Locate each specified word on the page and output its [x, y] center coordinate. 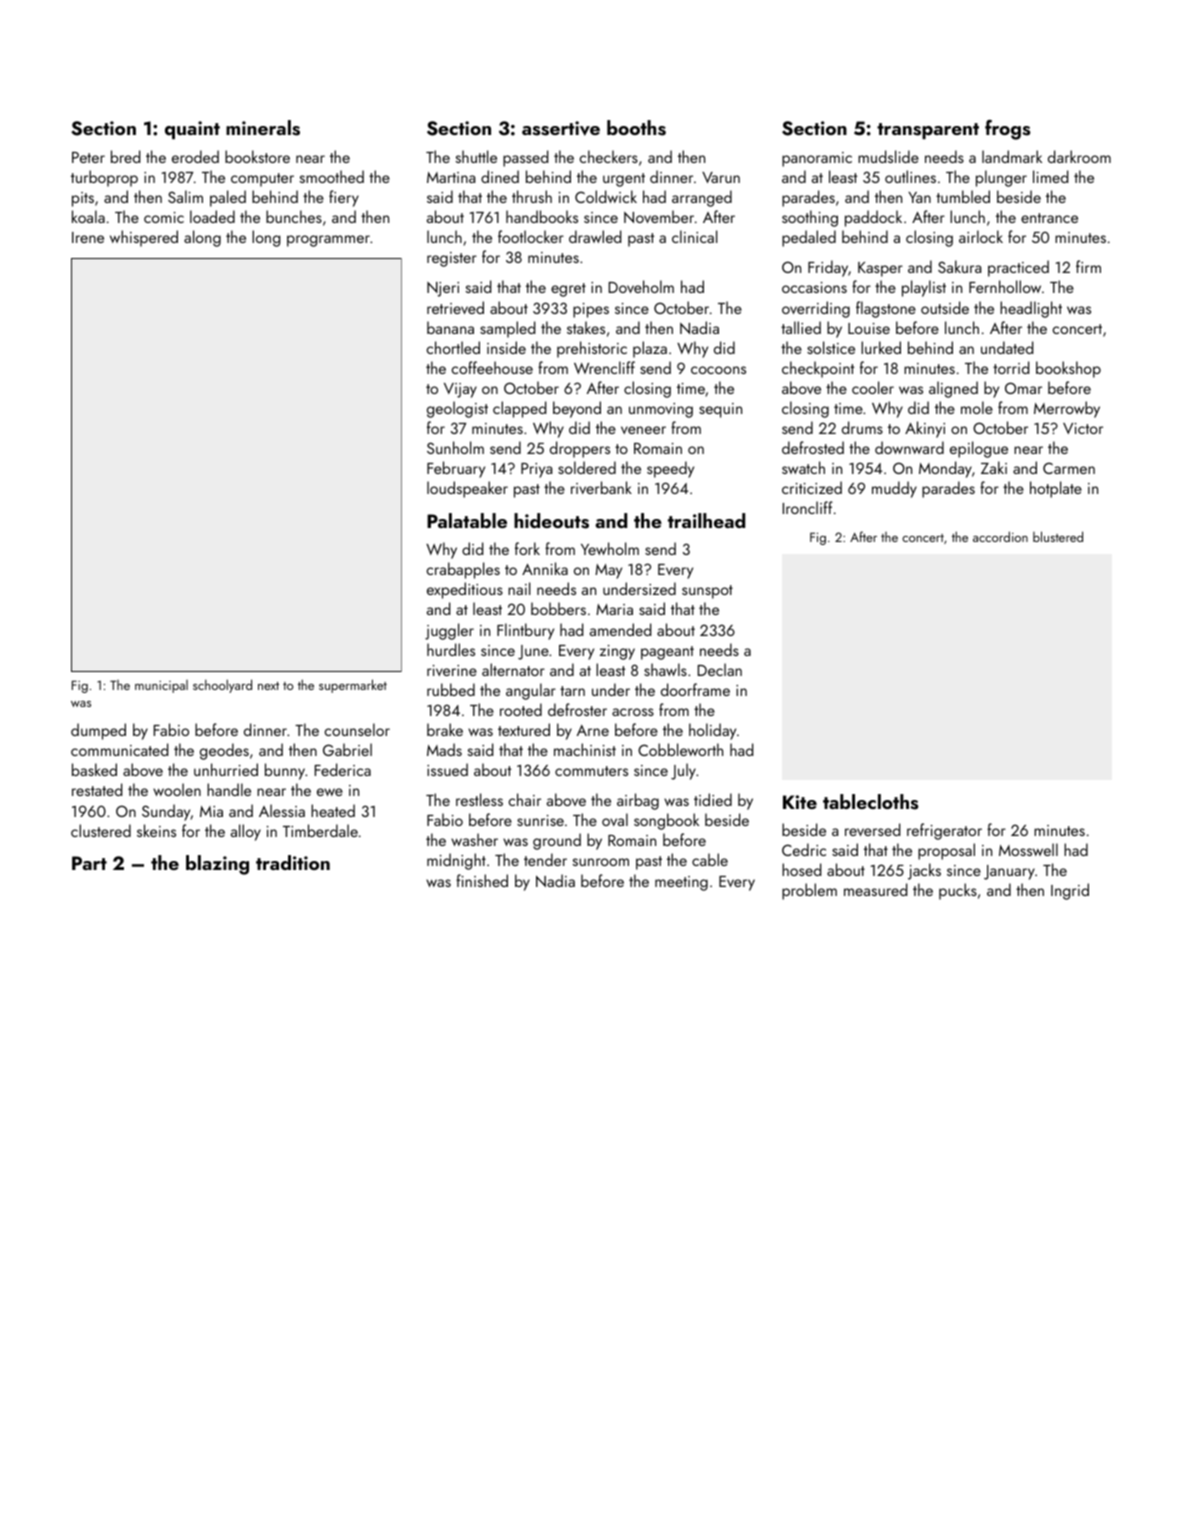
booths [636, 128]
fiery [344, 198]
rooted [521, 709]
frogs [1007, 130]
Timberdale [320, 830]
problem [809, 891]
